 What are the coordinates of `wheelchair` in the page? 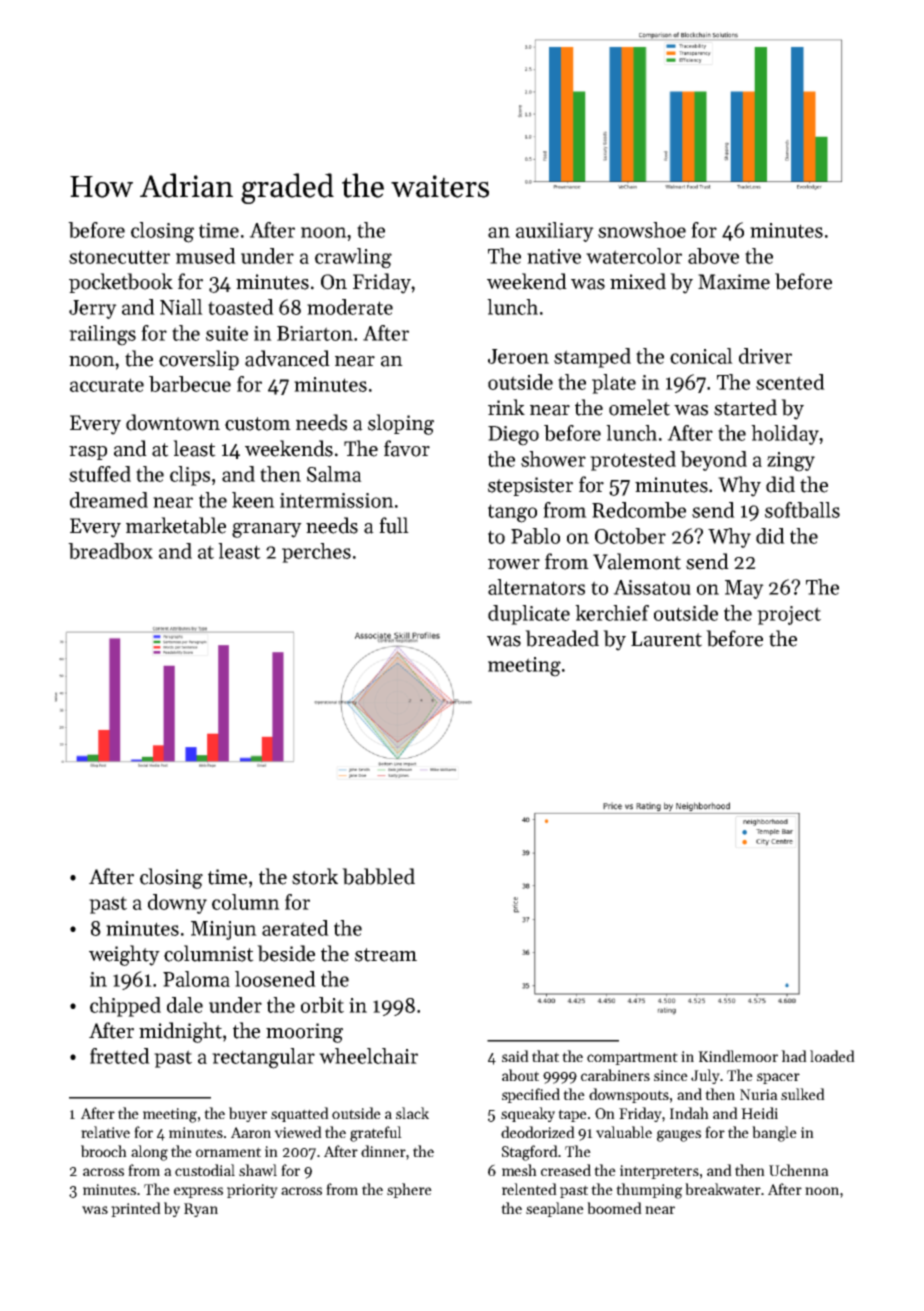 It's located at (368, 1056).
